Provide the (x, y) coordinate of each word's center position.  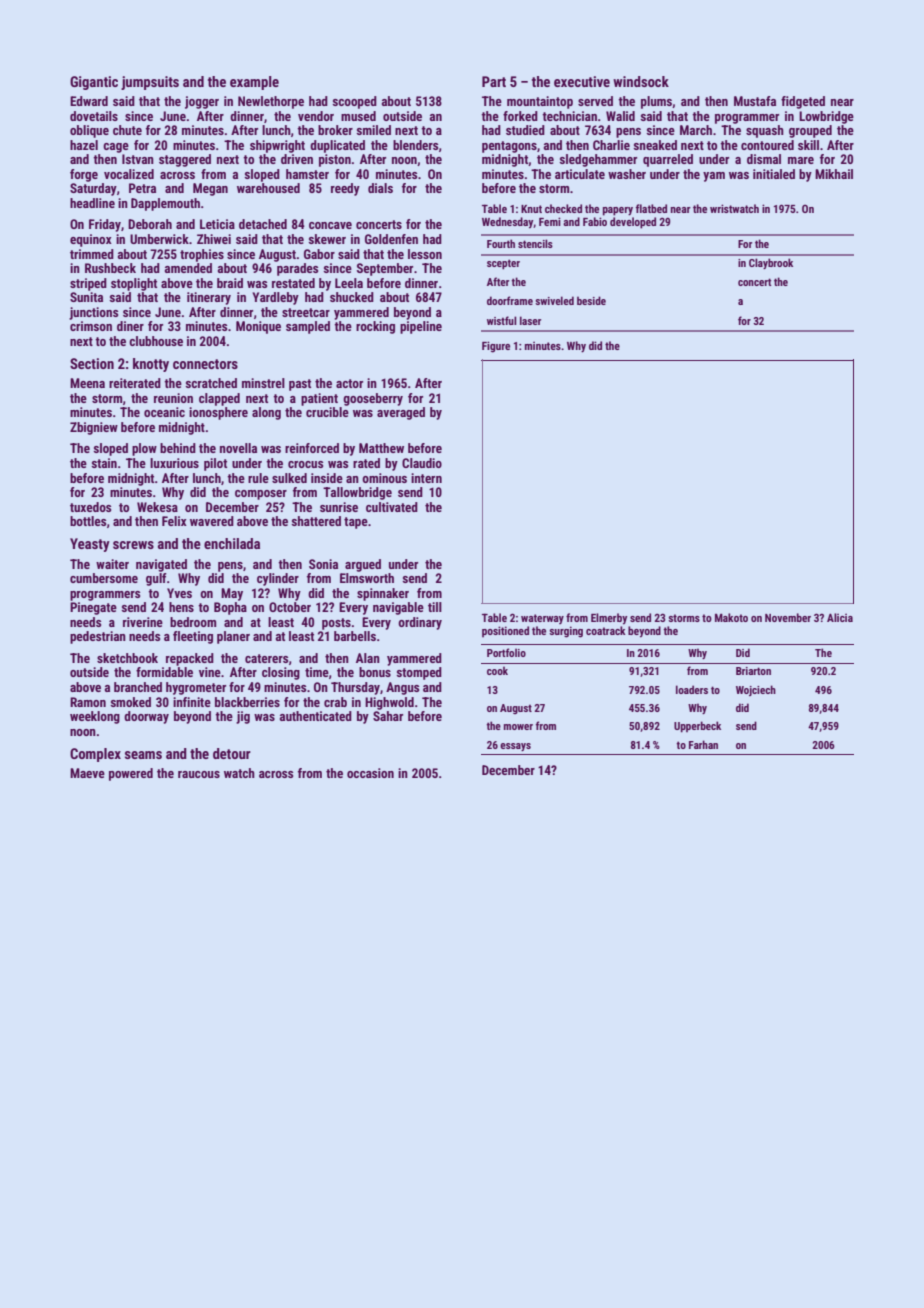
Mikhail (834, 174)
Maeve (87, 773)
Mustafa (755, 101)
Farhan (703, 744)
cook (497, 670)
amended (188, 268)
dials (380, 188)
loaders (692, 689)
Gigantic (94, 83)
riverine (143, 622)
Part (494, 81)
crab (335, 702)
